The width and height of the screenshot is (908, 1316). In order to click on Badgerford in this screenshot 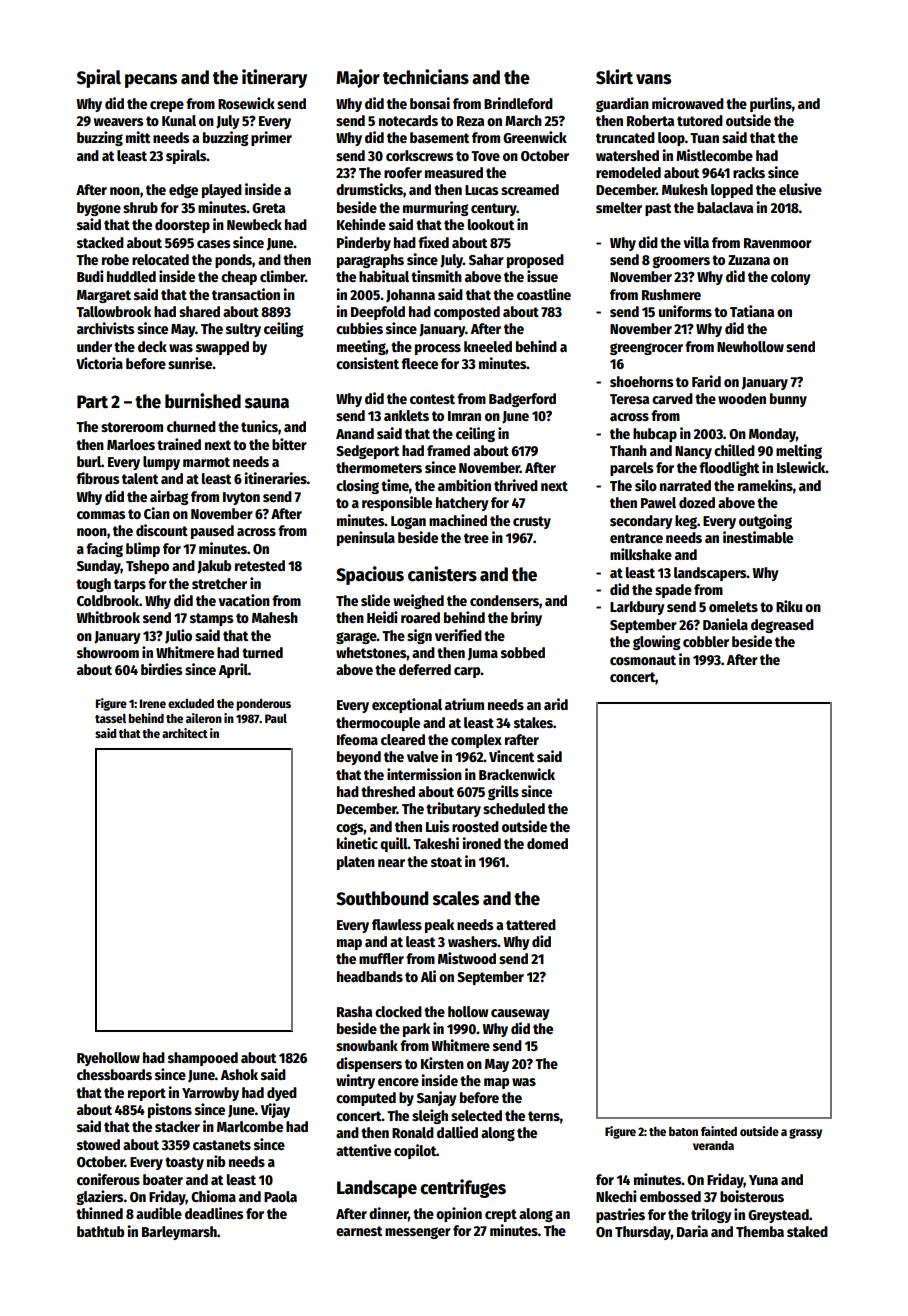, I will do `click(522, 400)`.
